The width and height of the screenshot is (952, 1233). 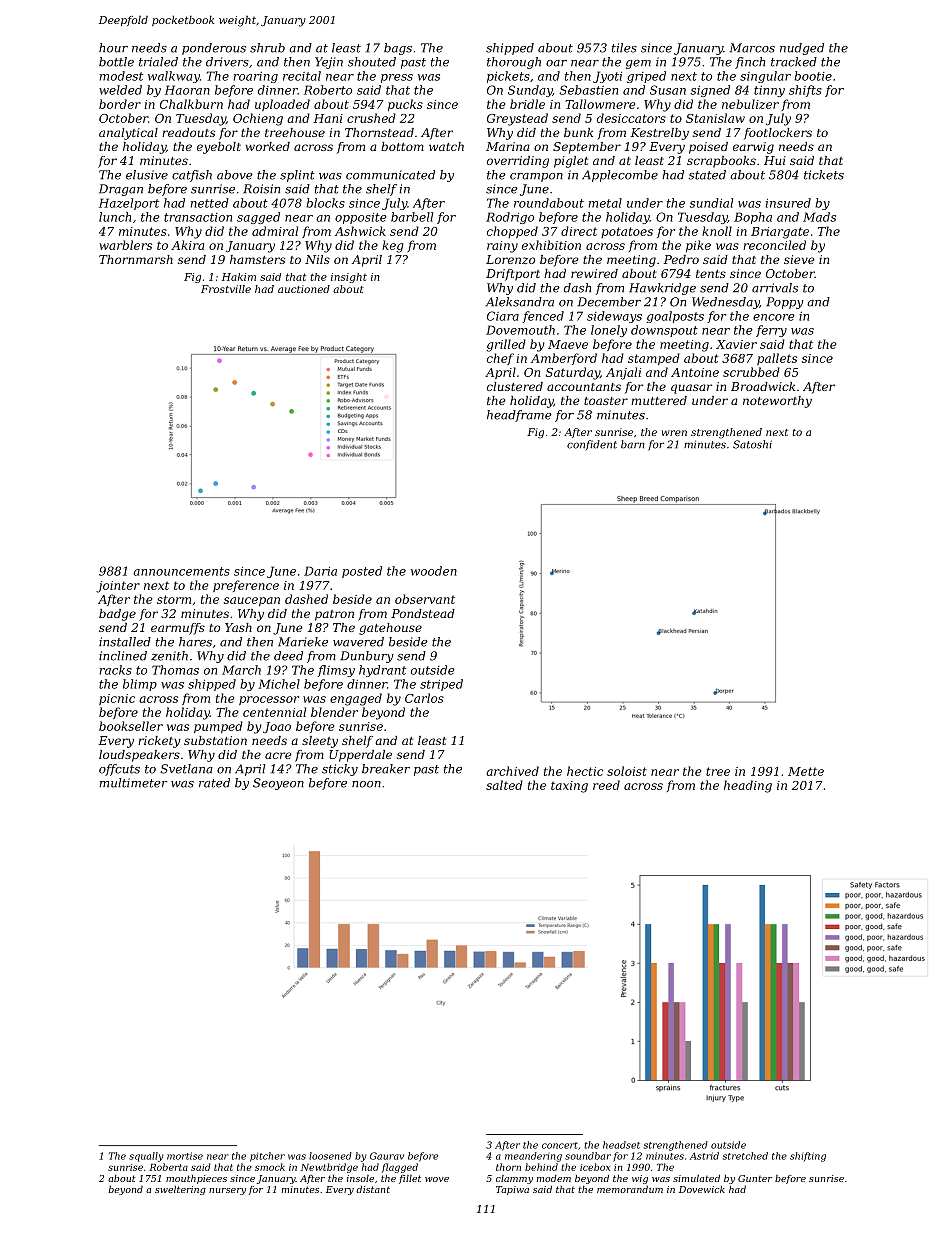 What do you see at coordinates (434, 571) in the screenshot?
I see `wooden` at bounding box center [434, 571].
